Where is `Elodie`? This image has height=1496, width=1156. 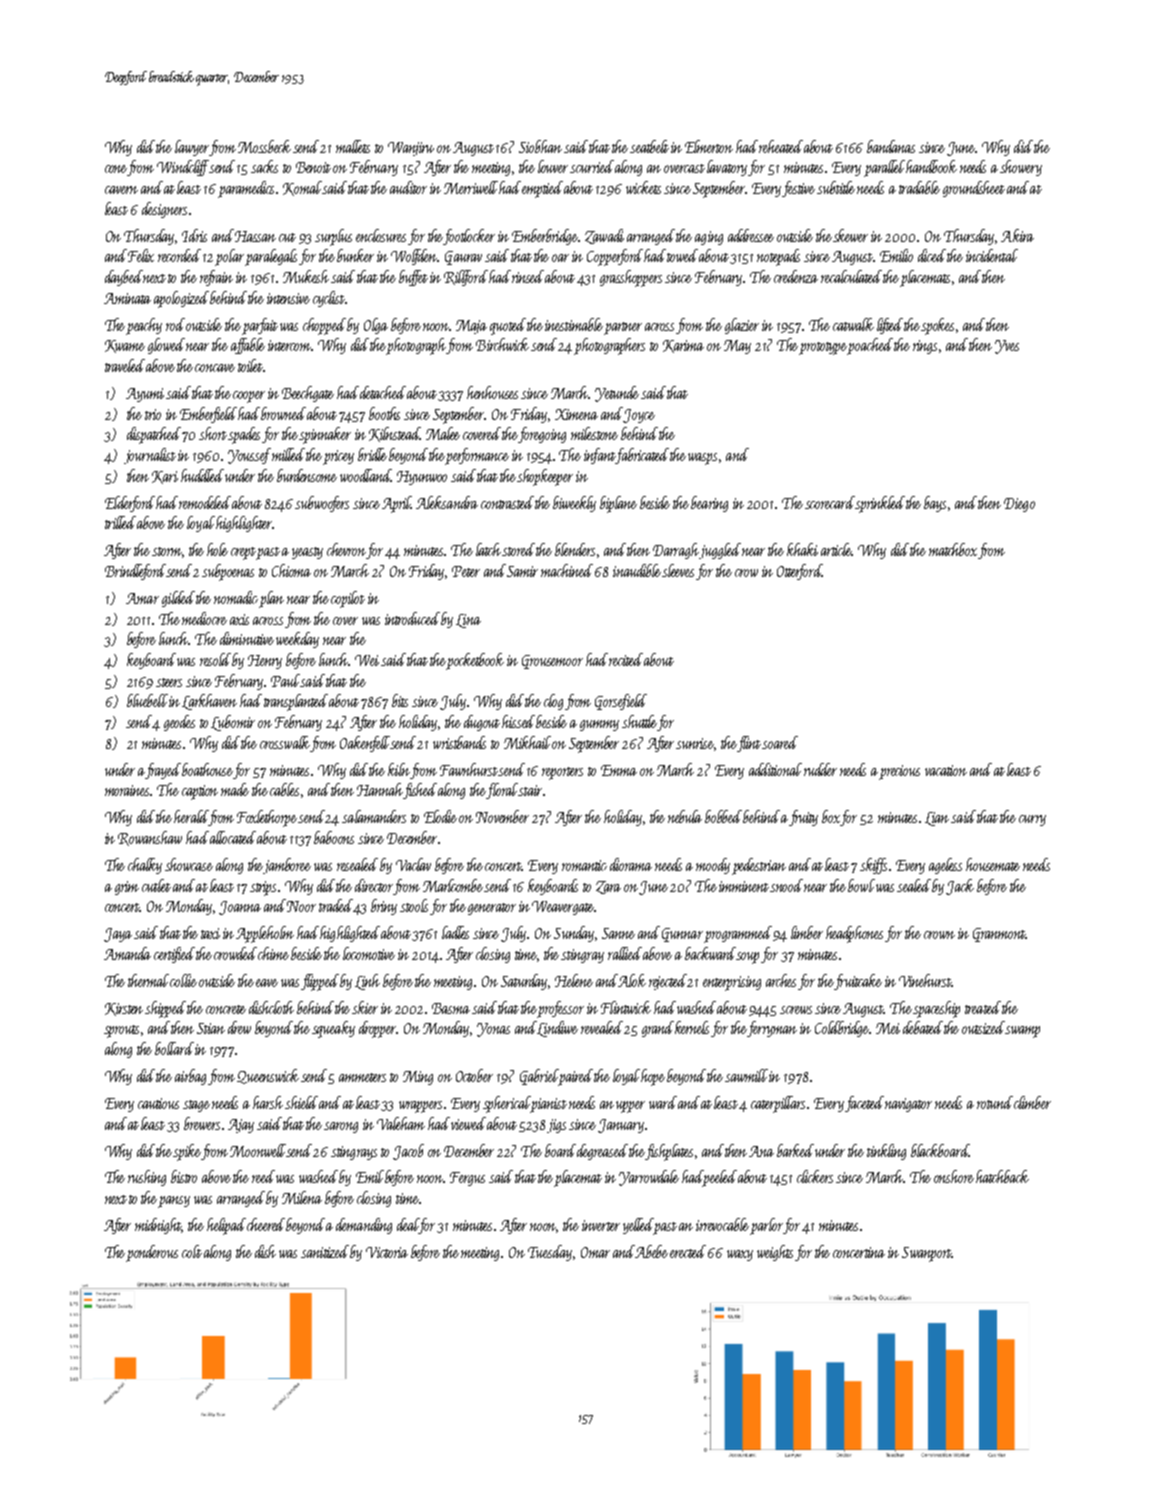
Elodie is located at coordinates (440, 816).
